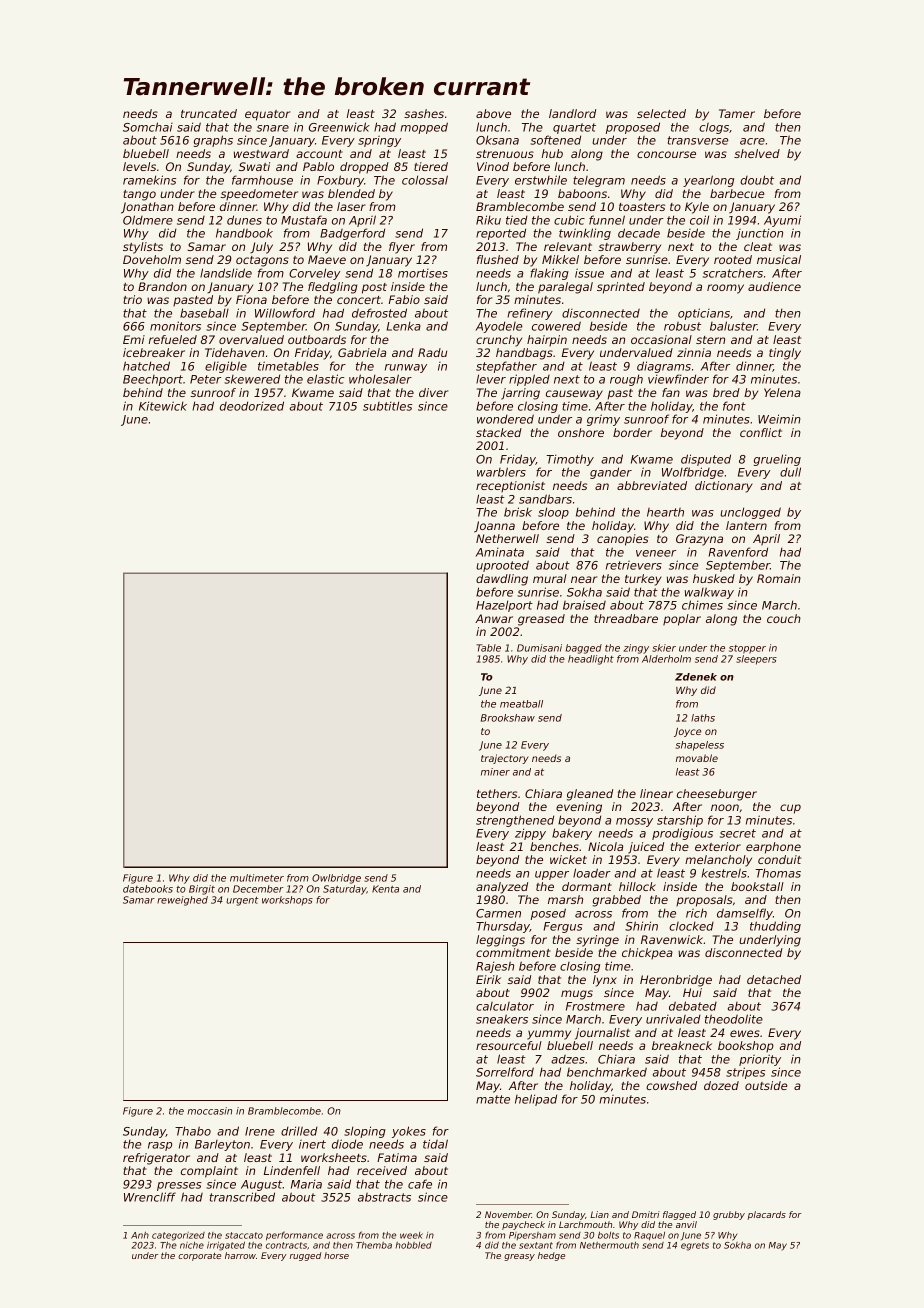 Image resolution: width=924 pixels, height=1308 pixels. Describe the element at coordinates (379, 313) in the image. I see `defrosted` at that location.
